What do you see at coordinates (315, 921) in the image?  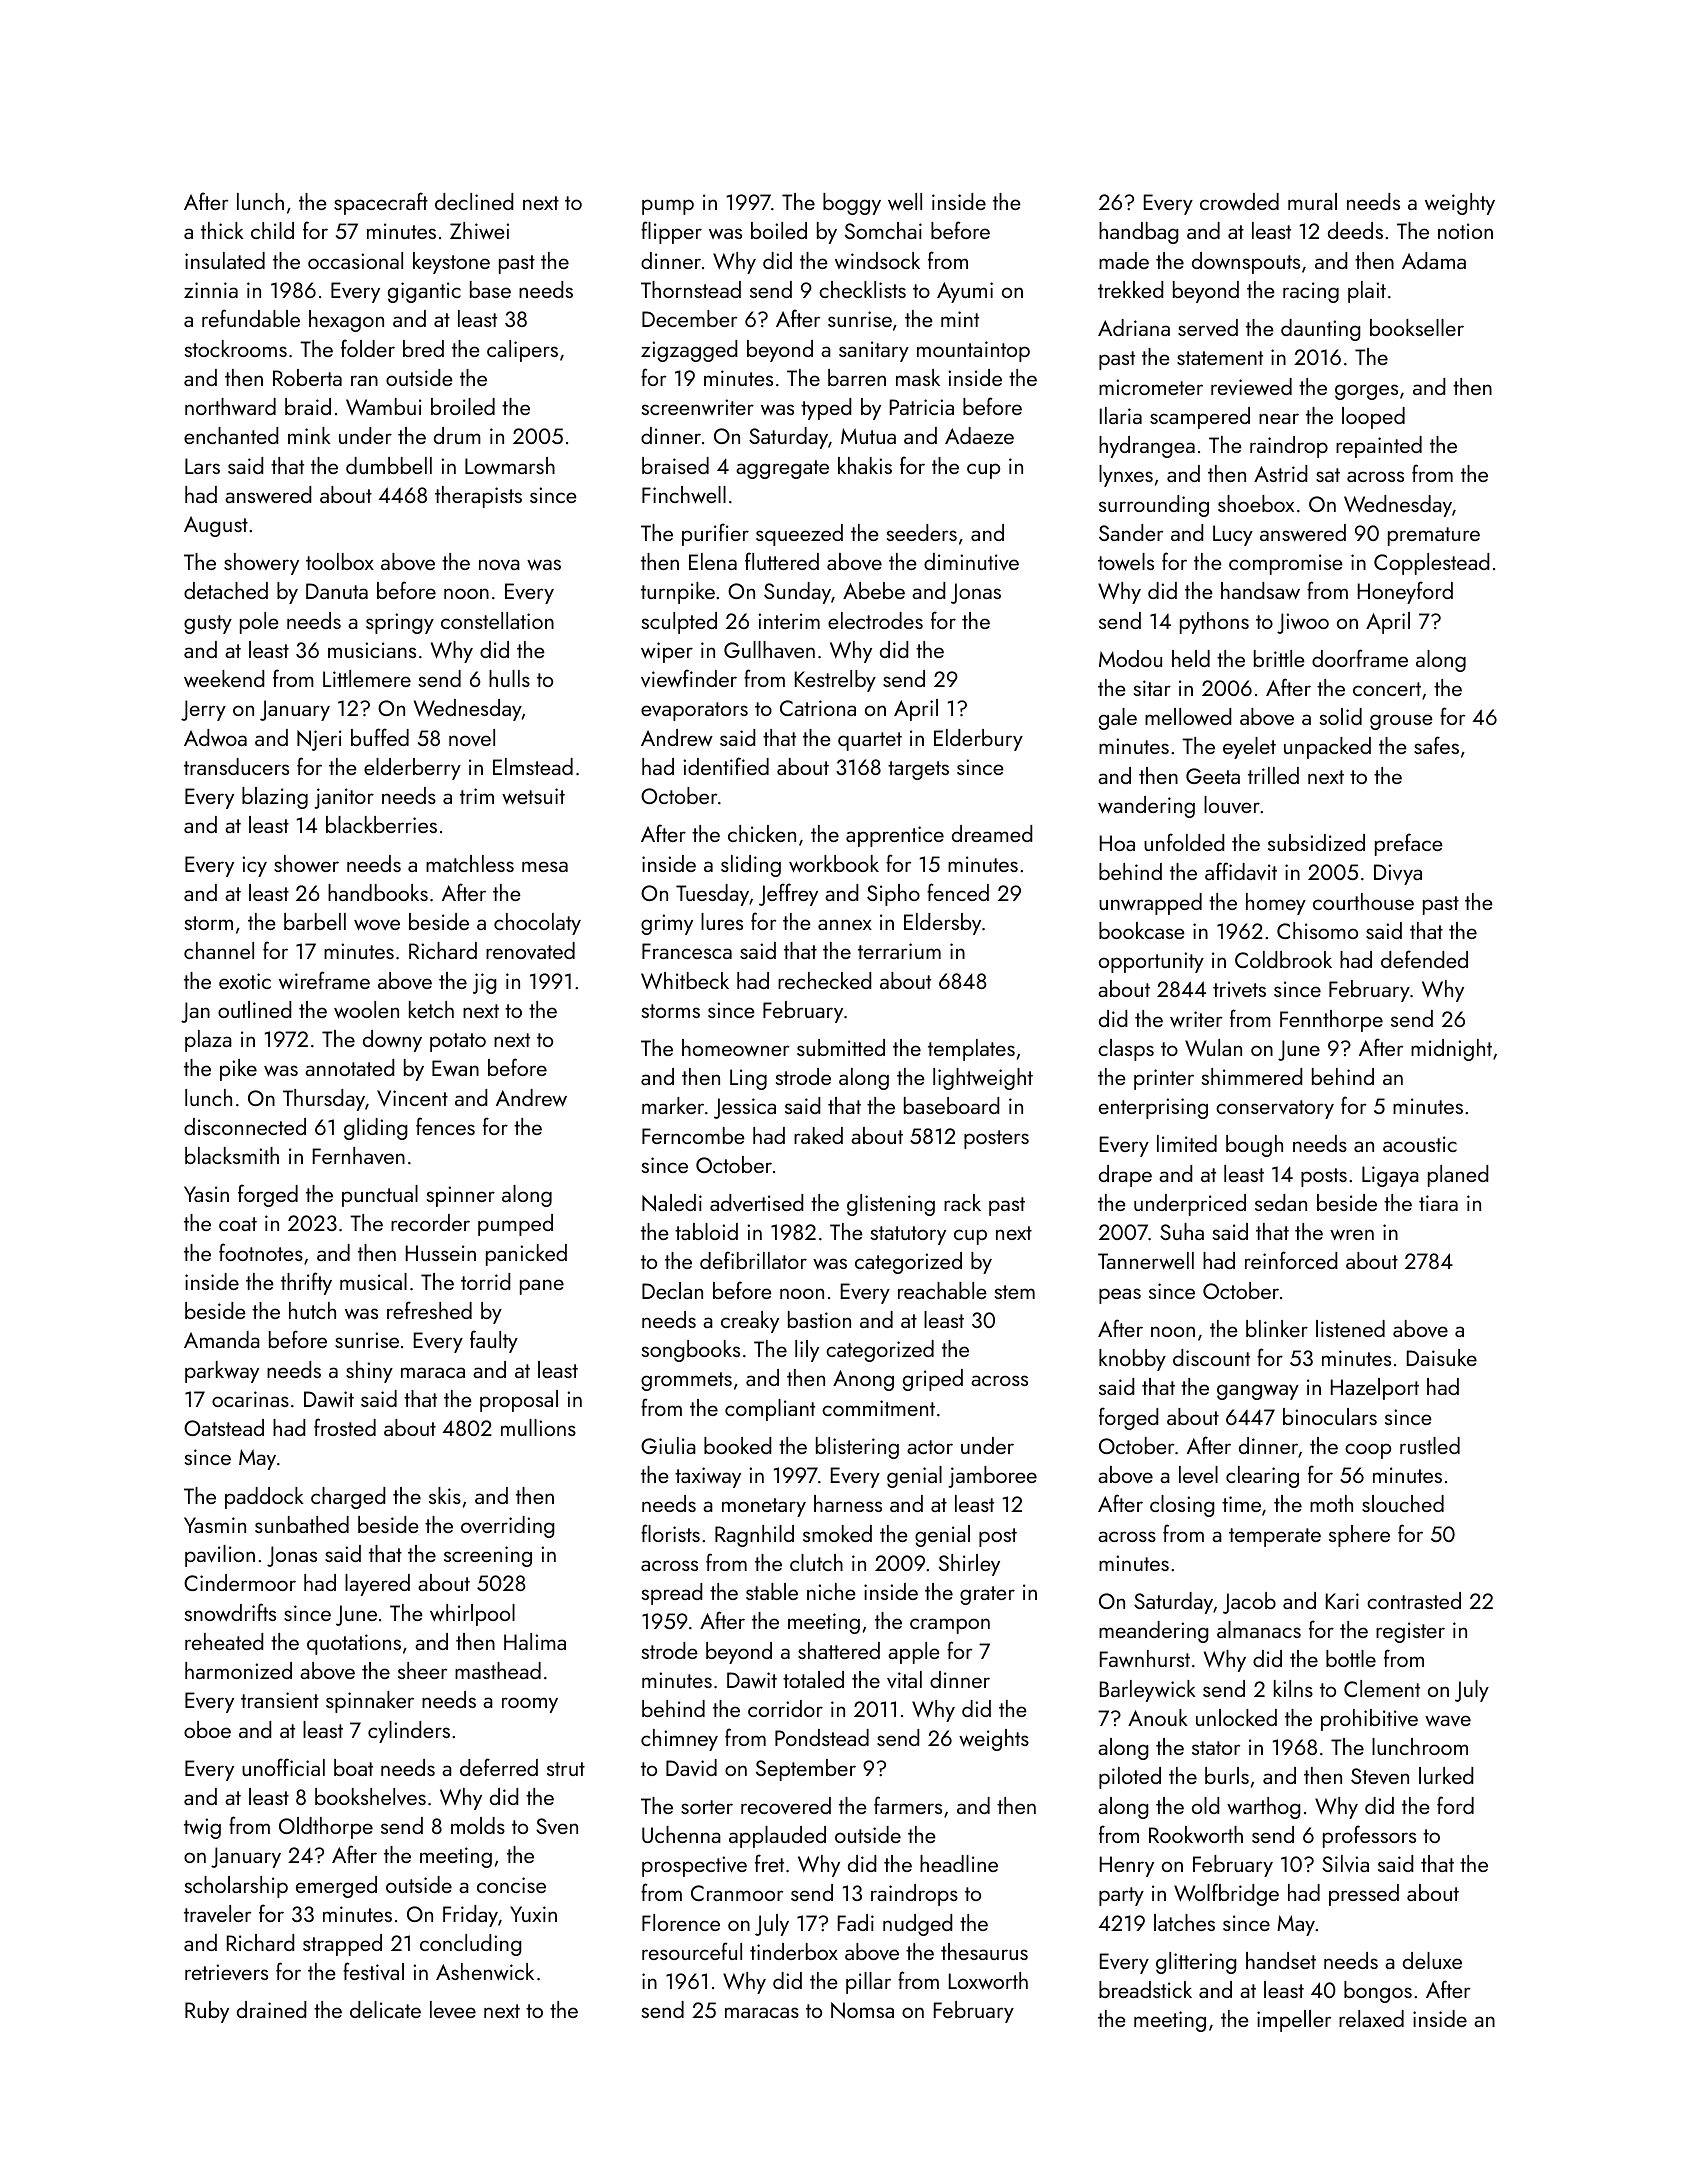 I see `barbell` at bounding box center [315, 921].
